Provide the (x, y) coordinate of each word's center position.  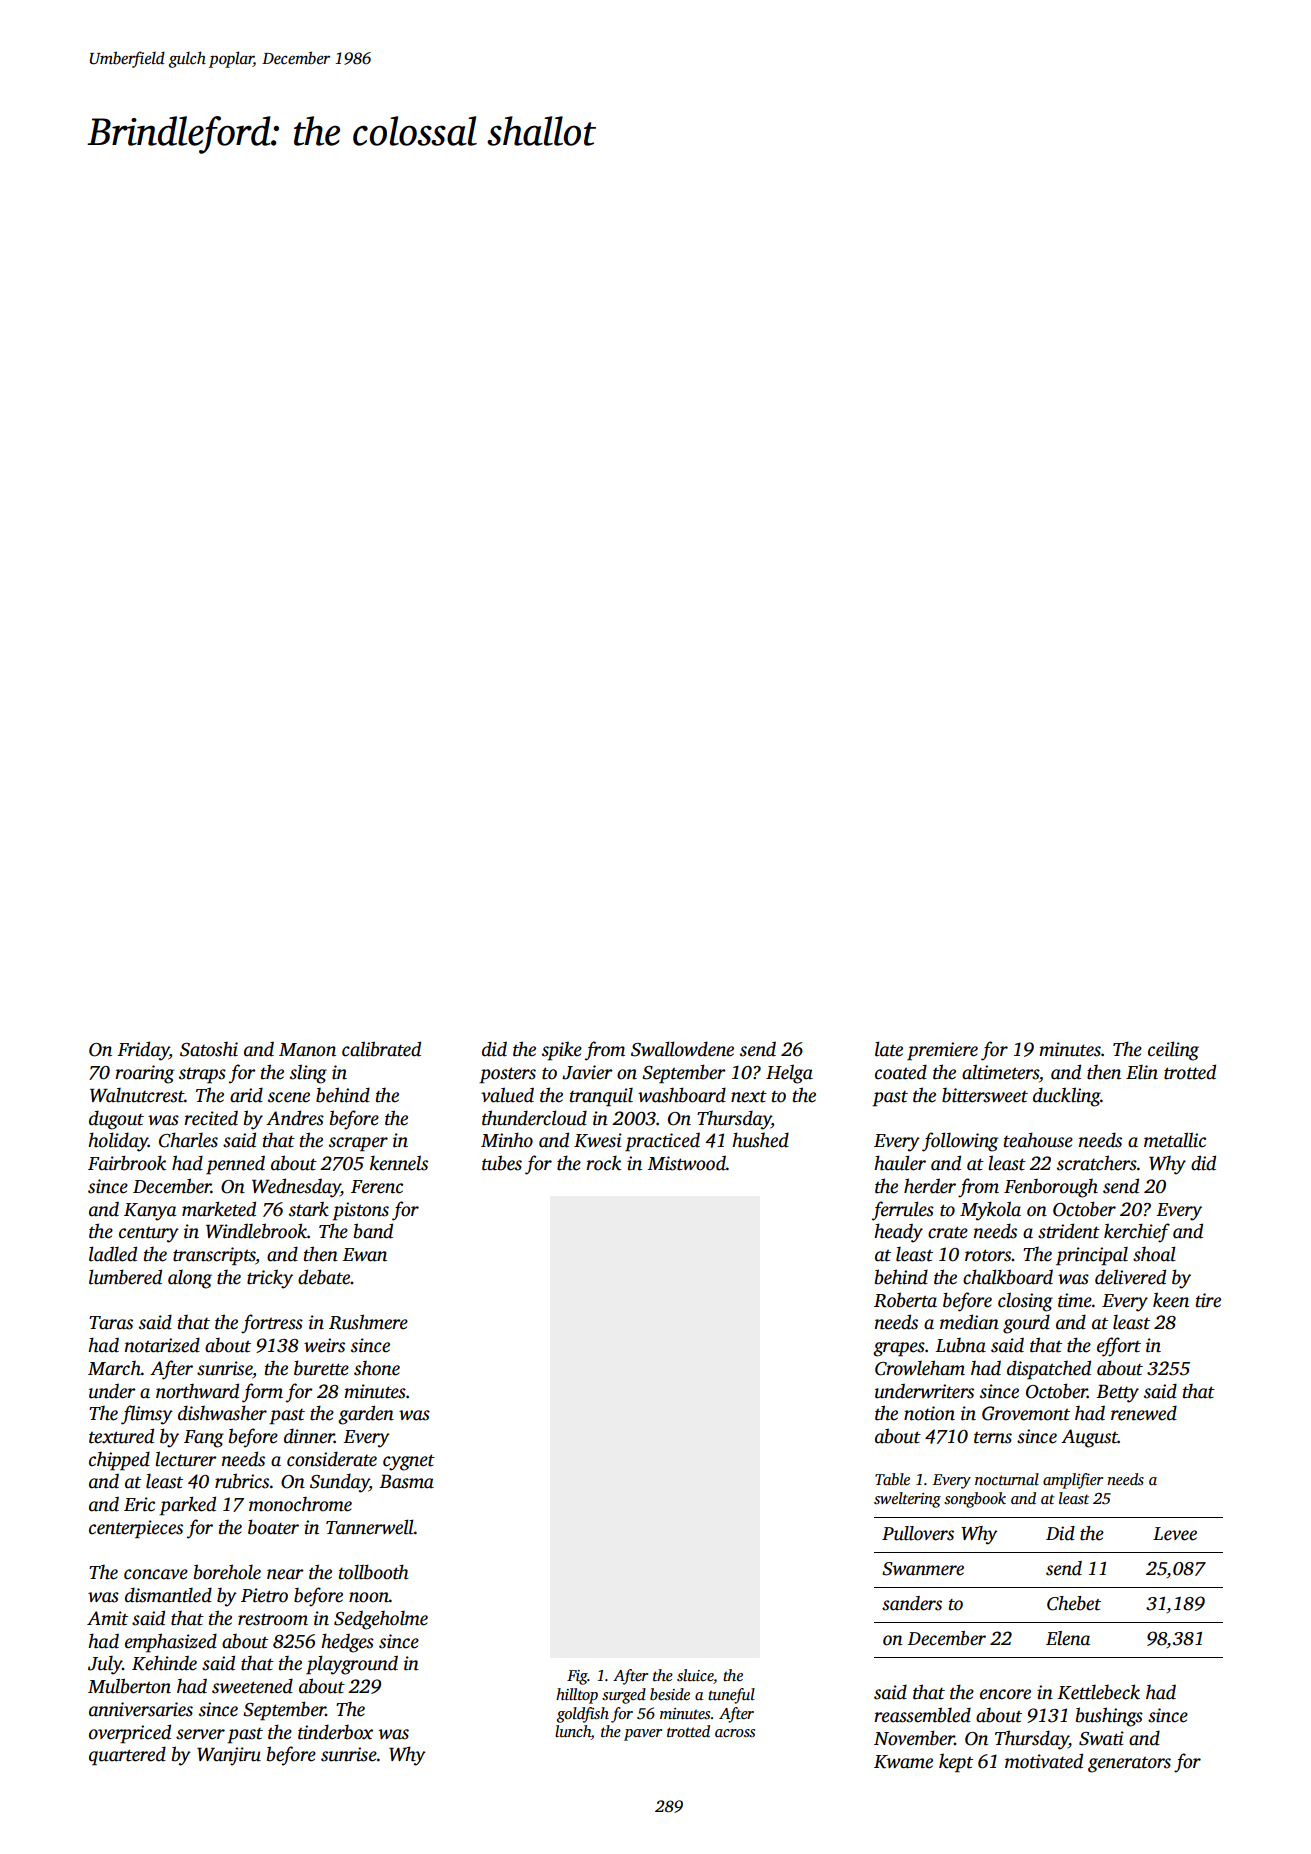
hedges (347, 1643)
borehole (227, 1572)
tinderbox (335, 1732)
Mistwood (686, 1163)
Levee (1175, 1534)
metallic (1175, 1140)
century (149, 1235)
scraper (358, 1144)
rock (603, 1163)
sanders (912, 1603)
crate (948, 1232)
